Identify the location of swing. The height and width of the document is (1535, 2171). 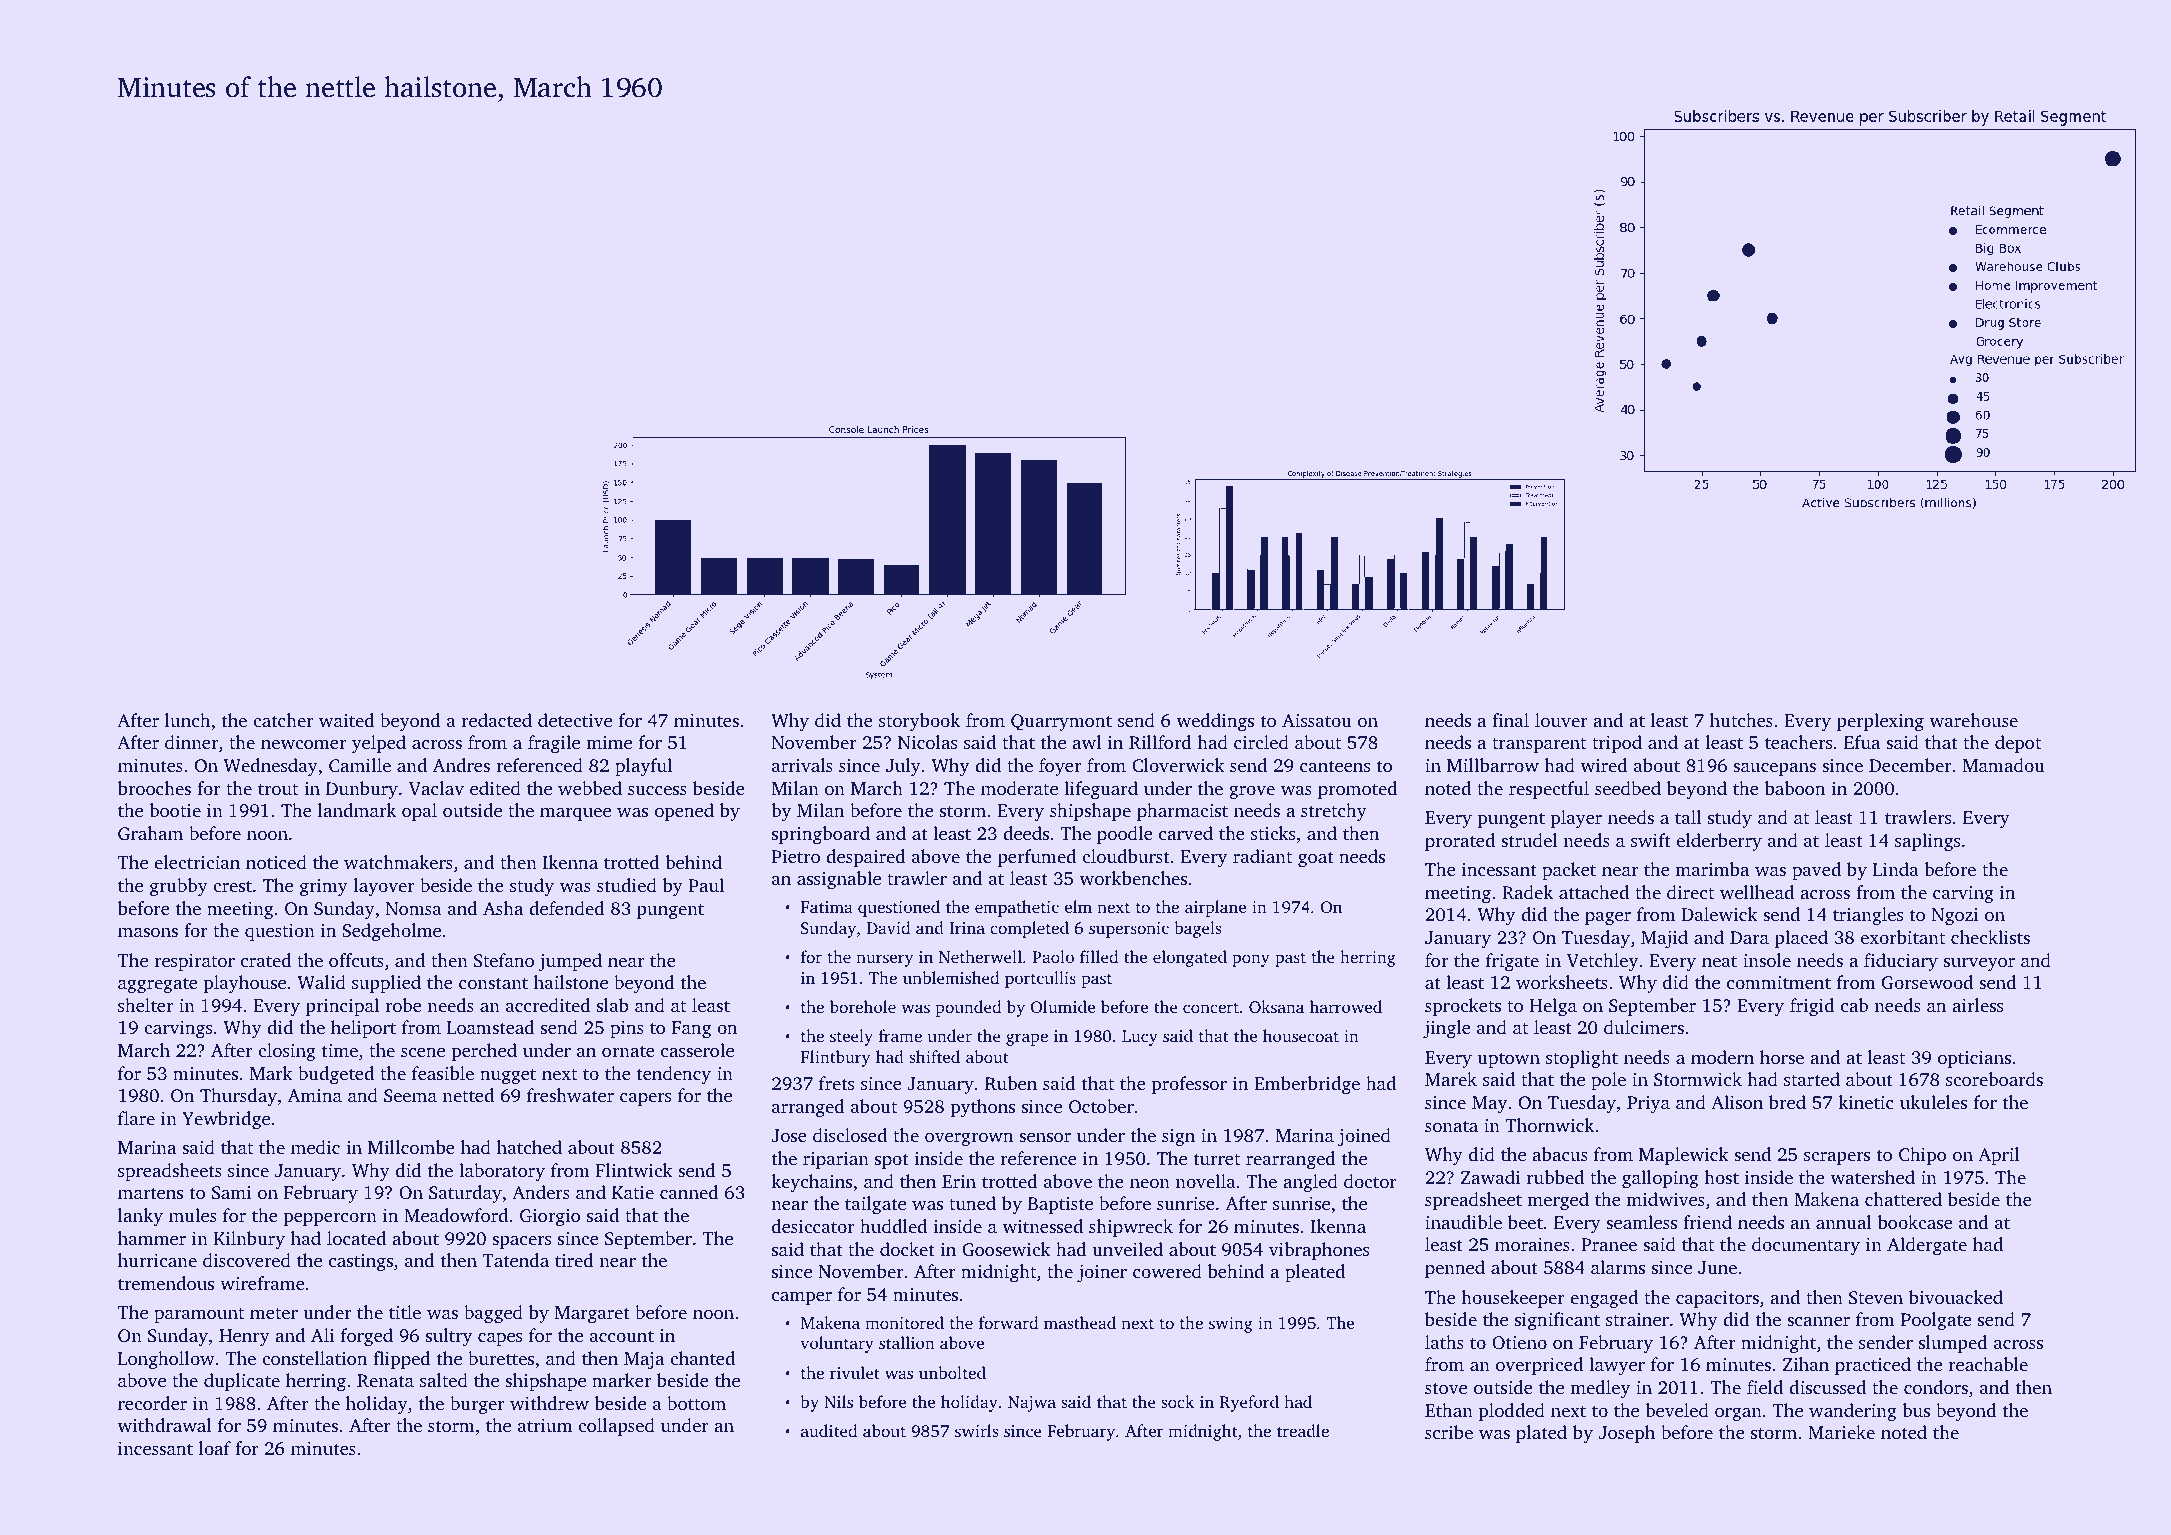
(1231, 1325).
